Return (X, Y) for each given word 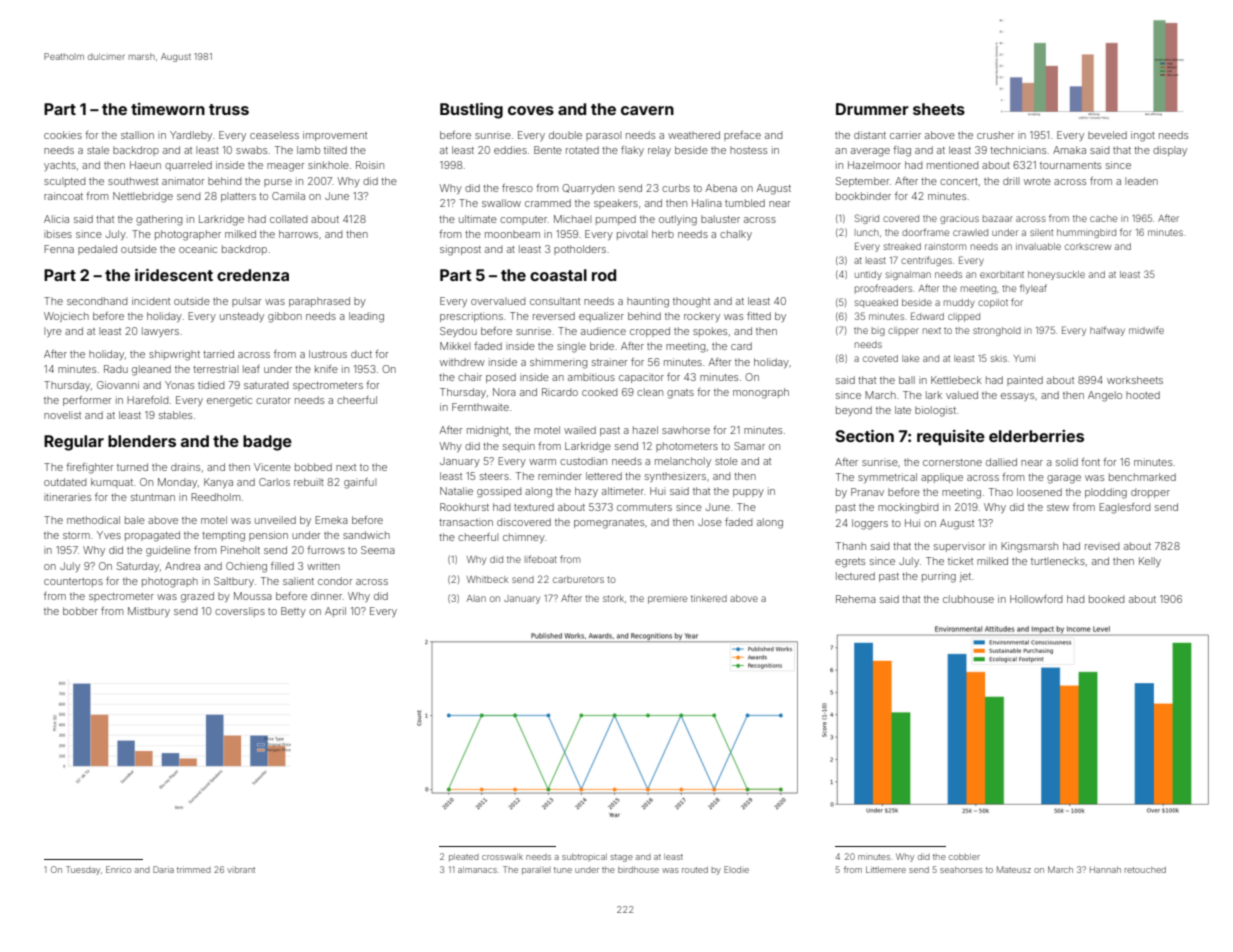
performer (87, 401)
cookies (63, 135)
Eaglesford (1124, 508)
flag (902, 151)
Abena (721, 188)
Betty (293, 612)
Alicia (56, 219)
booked (1106, 599)
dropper (1150, 493)
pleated (464, 858)
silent (1041, 232)
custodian (583, 461)
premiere (667, 600)
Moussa (253, 596)
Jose (710, 522)
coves (531, 110)
